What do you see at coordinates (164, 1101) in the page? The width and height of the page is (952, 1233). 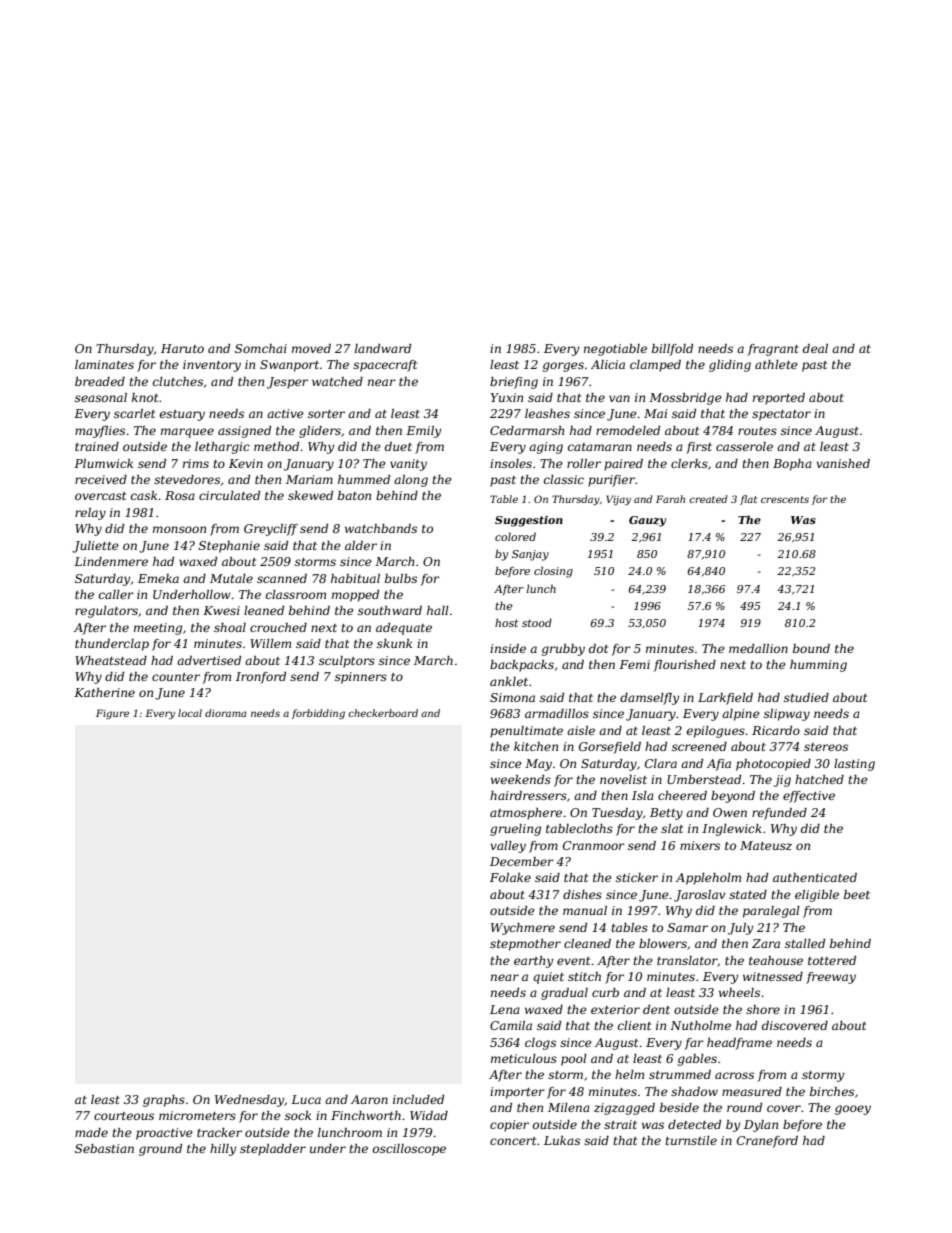 I see `graphs` at bounding box center [164, 1101].
